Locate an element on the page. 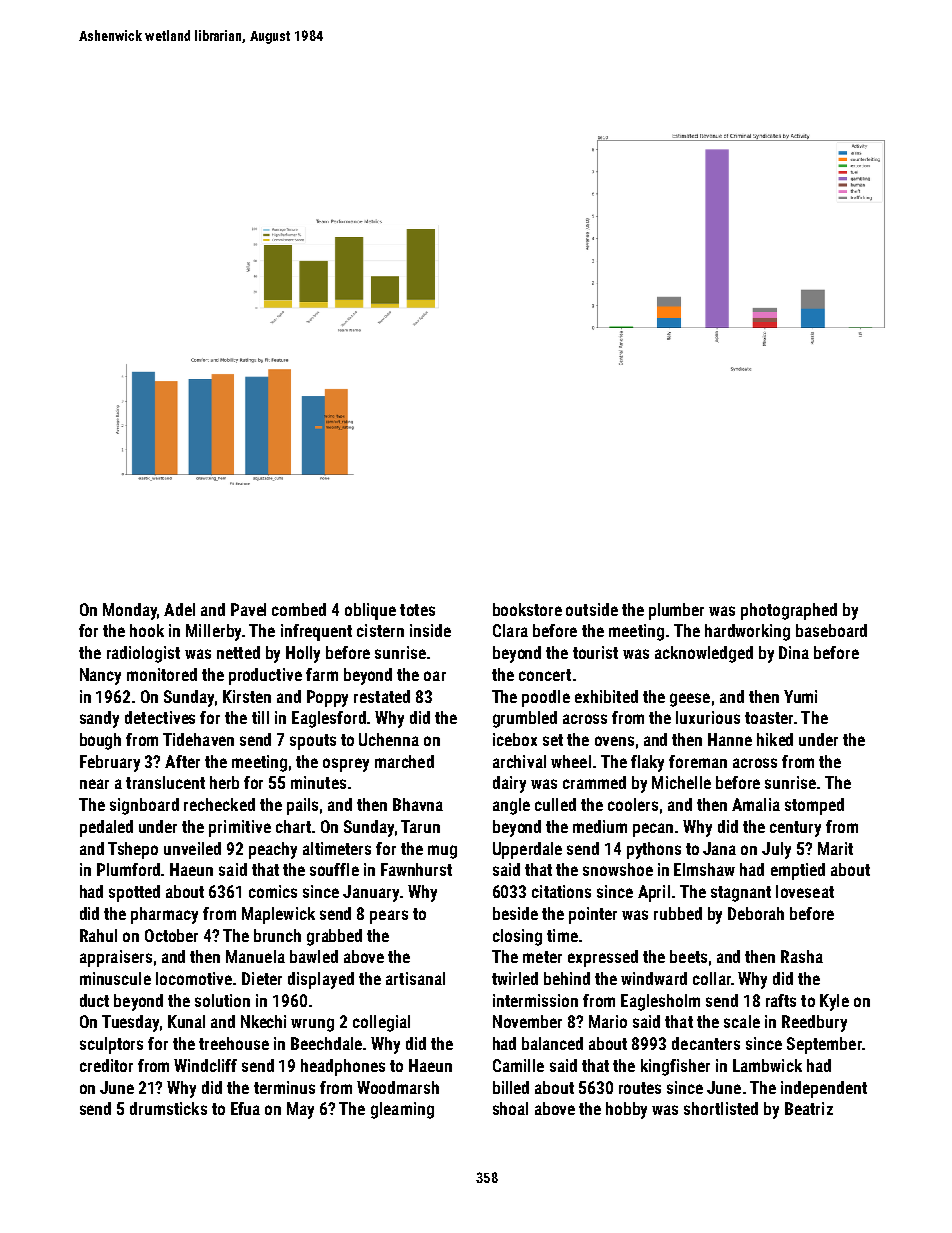 This document has width=952, height=1233. Tidehaven is located at coordinates (198, 739).
